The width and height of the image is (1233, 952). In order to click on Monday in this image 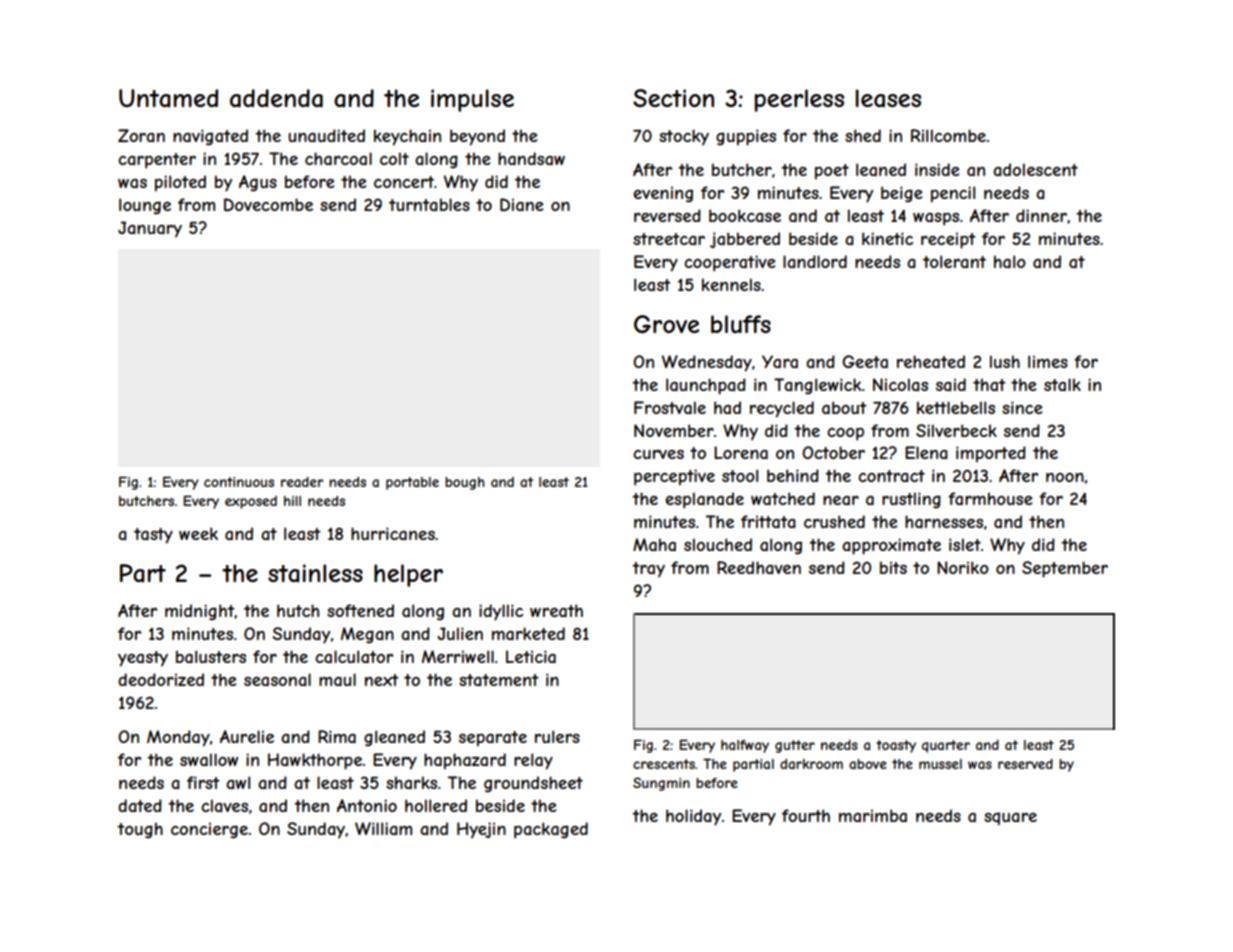, I will do `click(178, 738)`.
